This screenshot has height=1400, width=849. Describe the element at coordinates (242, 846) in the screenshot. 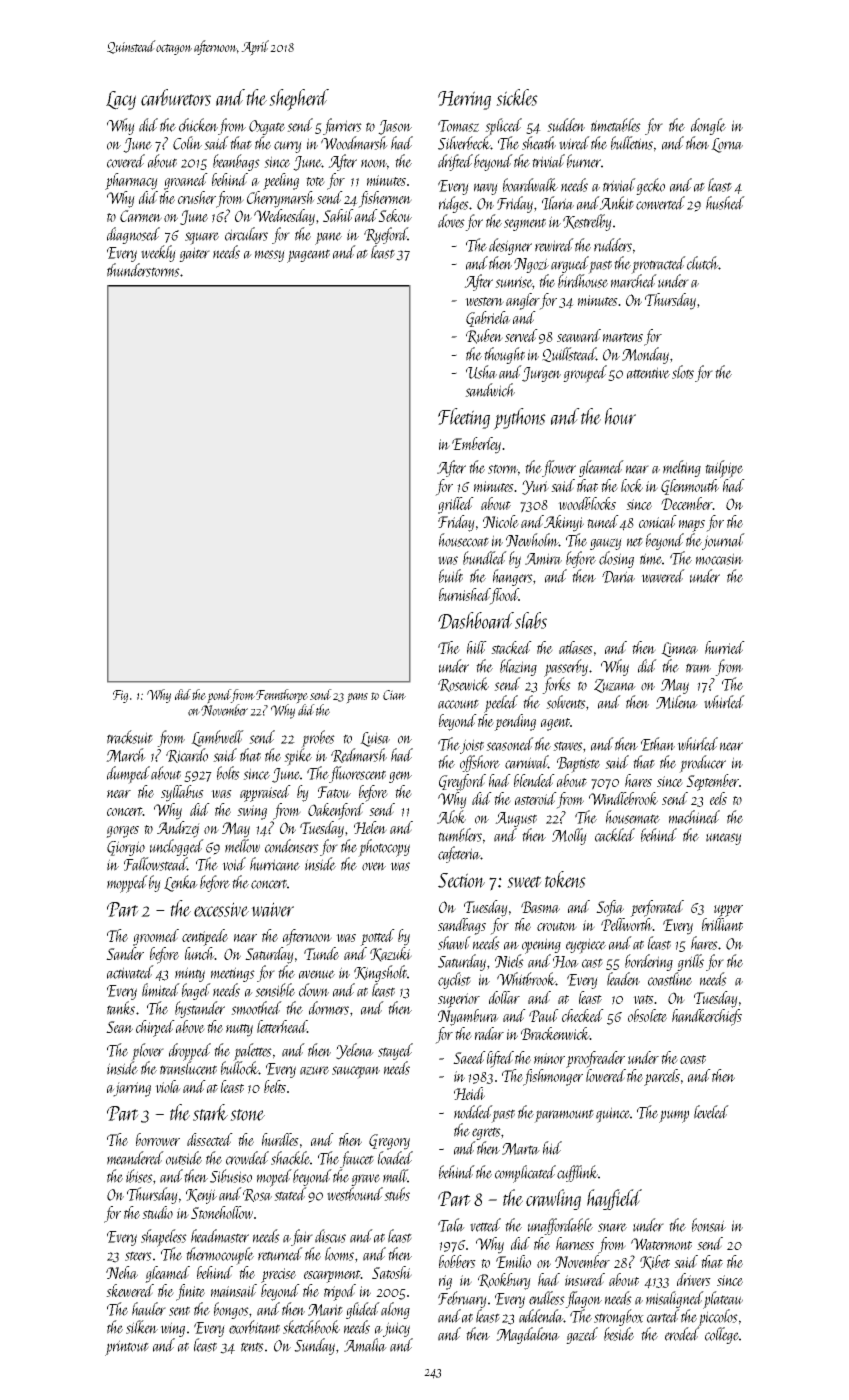

I see `mellow` at that location.
